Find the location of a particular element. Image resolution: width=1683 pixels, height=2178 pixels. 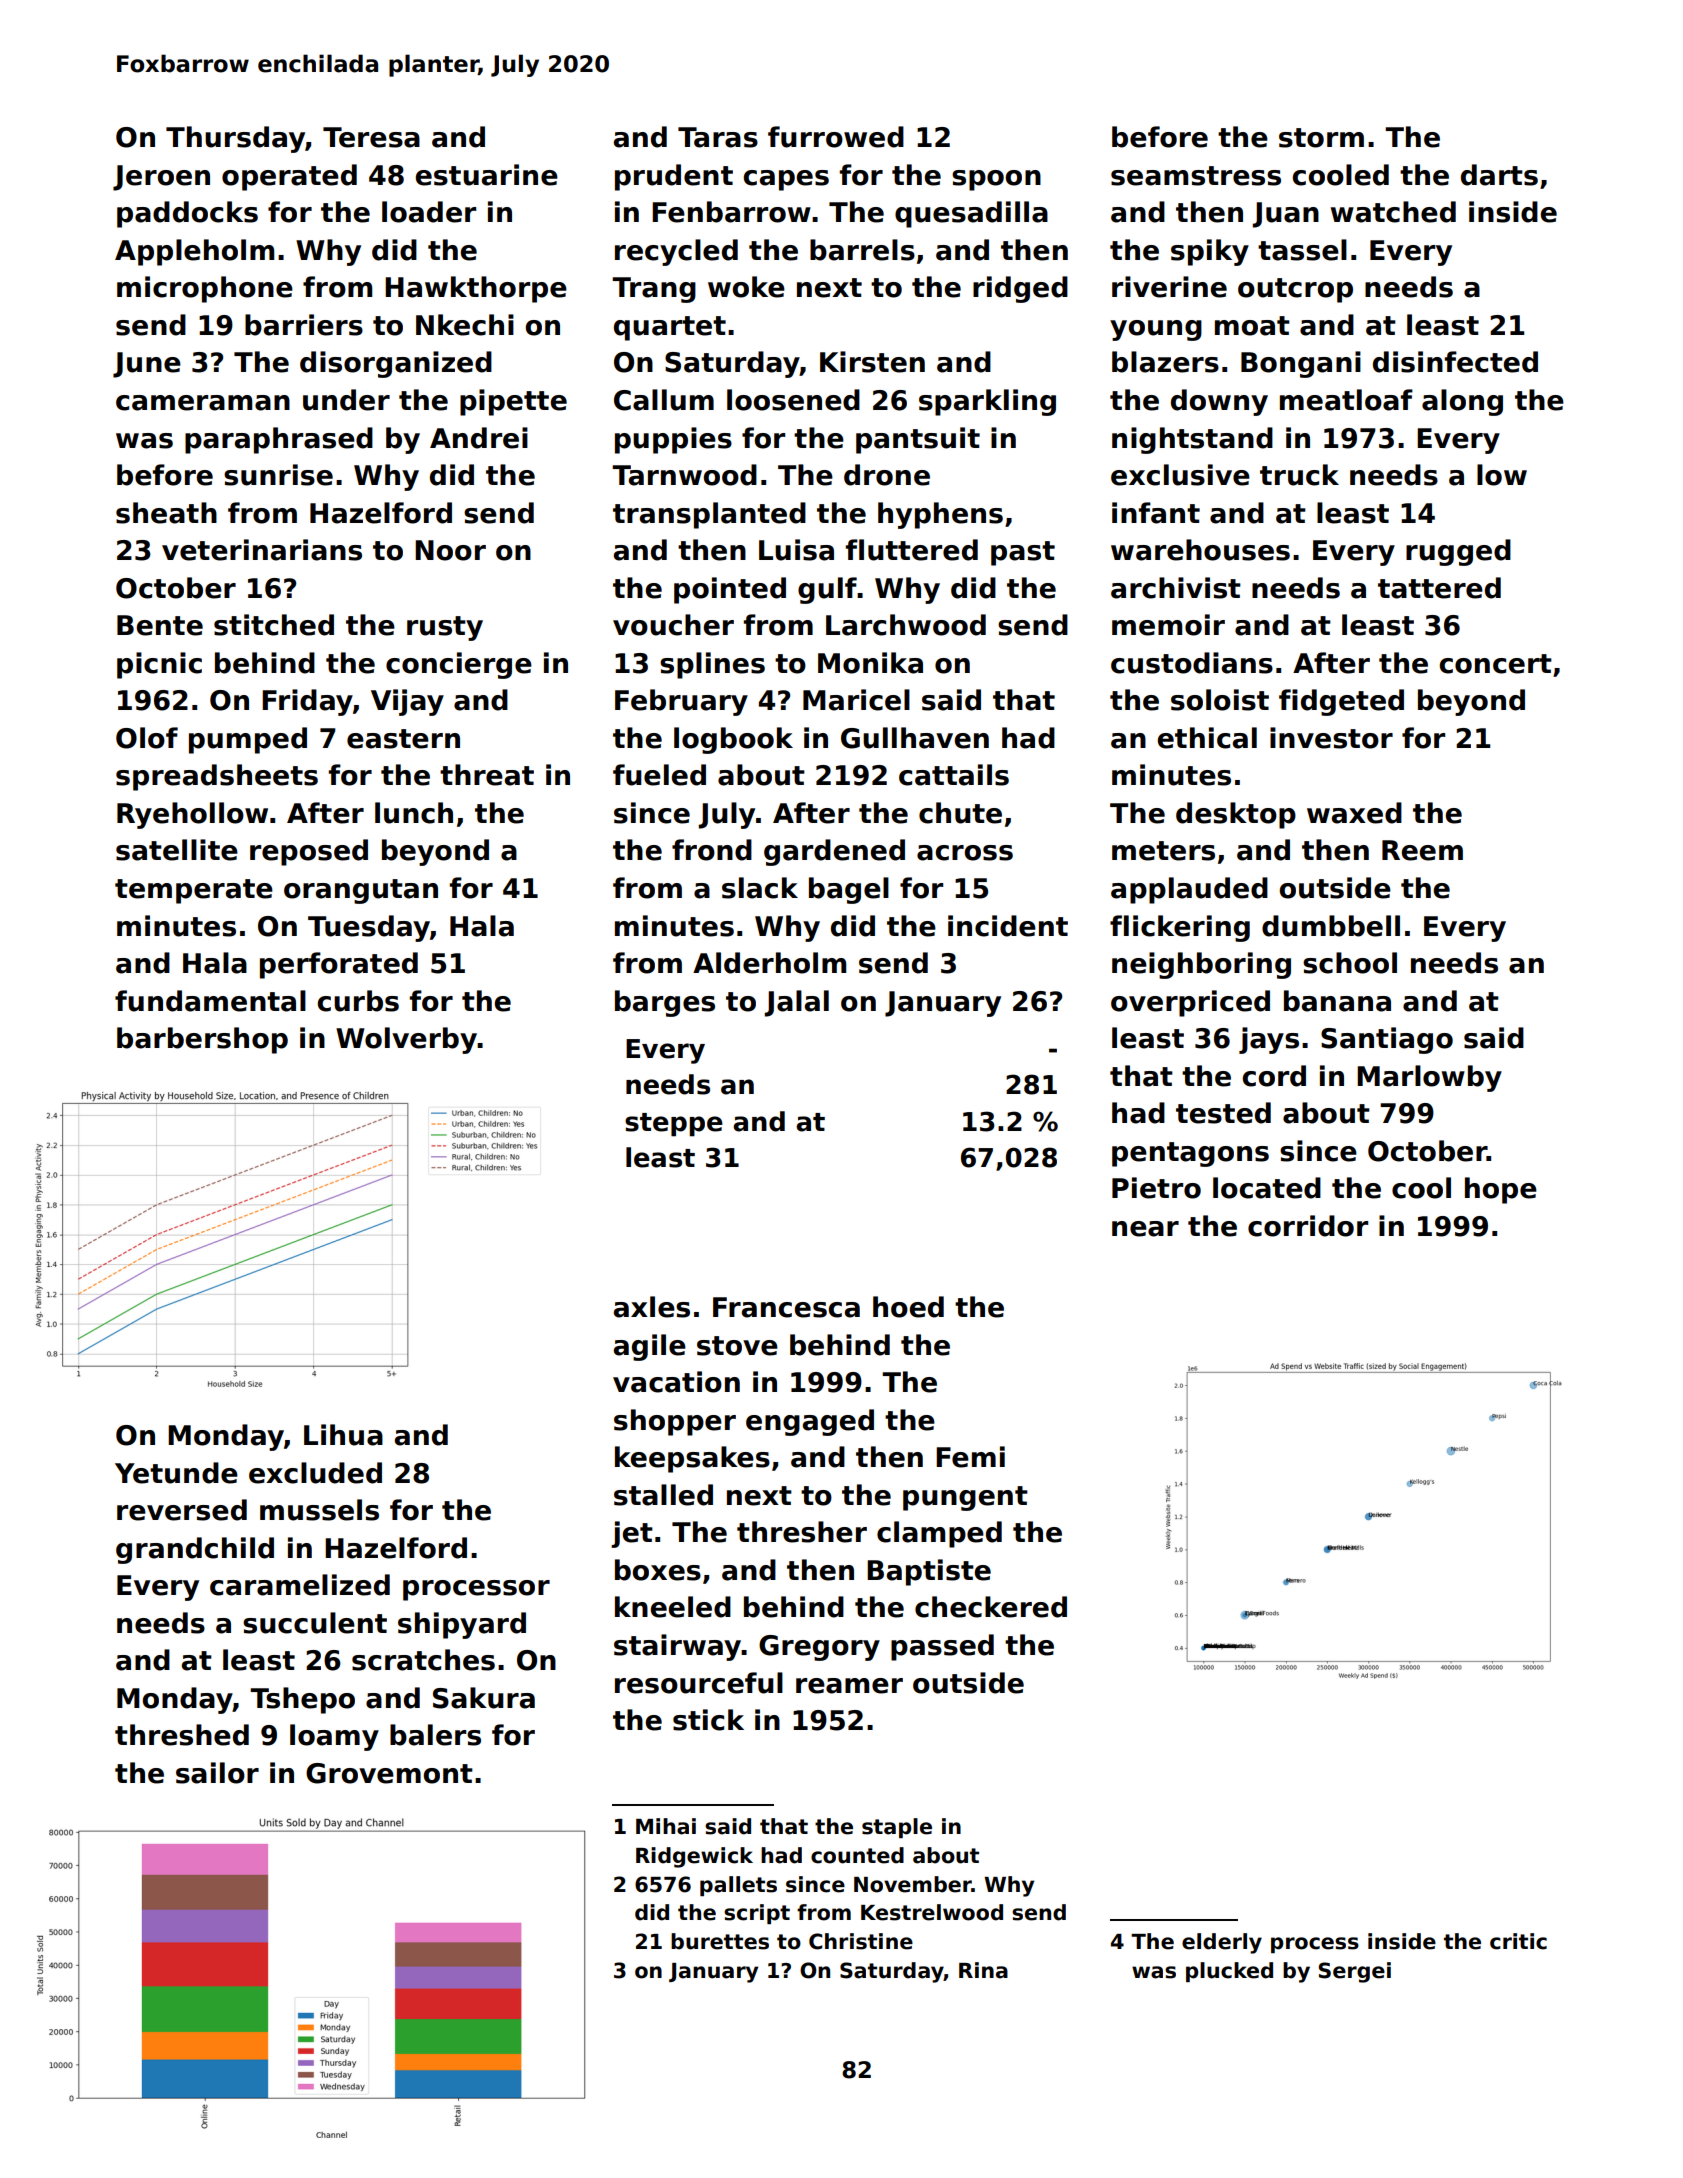

darts is located at coordinates (1499, 175).
